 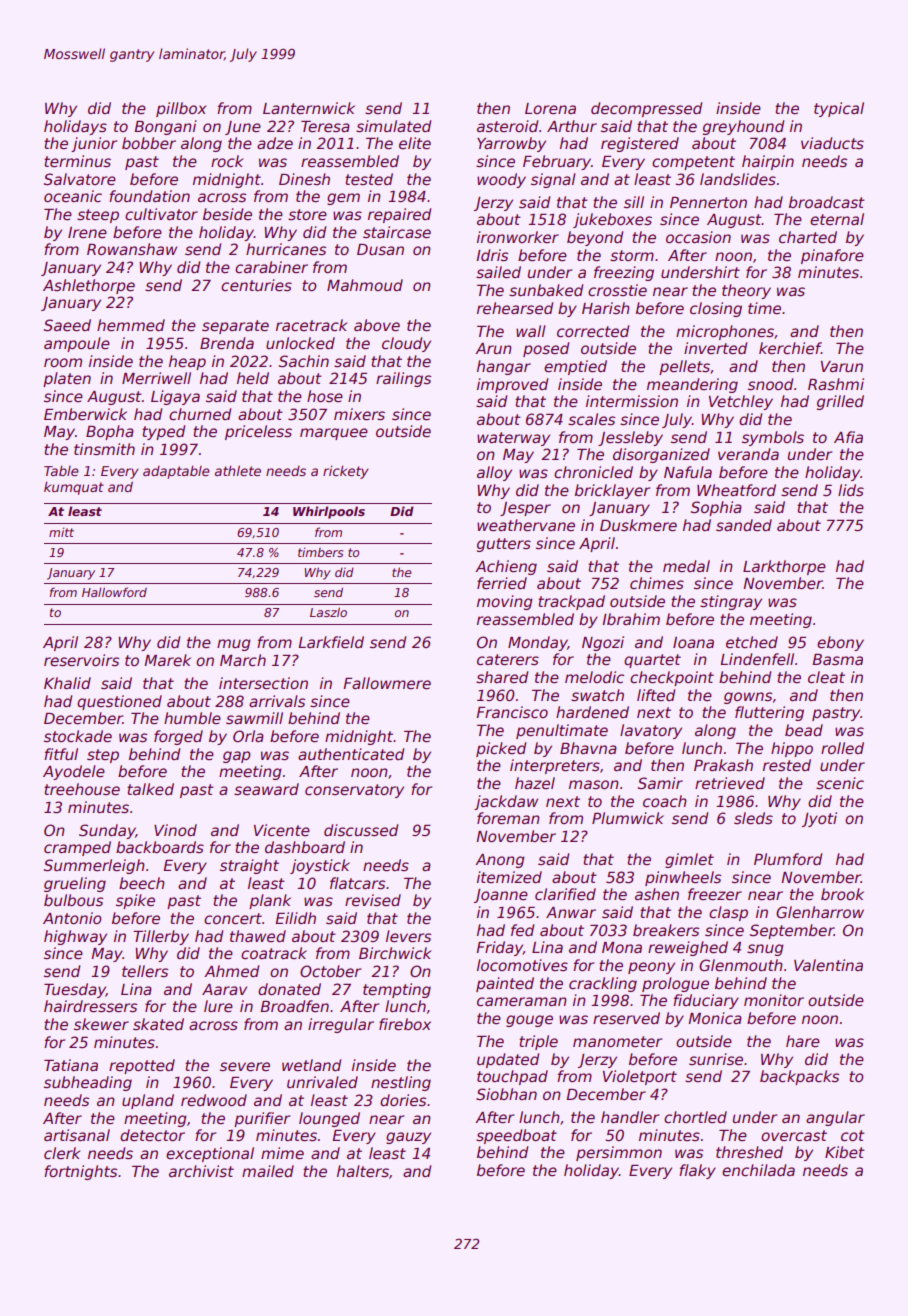 I want to click on painted, so click(x=505, y=984).
